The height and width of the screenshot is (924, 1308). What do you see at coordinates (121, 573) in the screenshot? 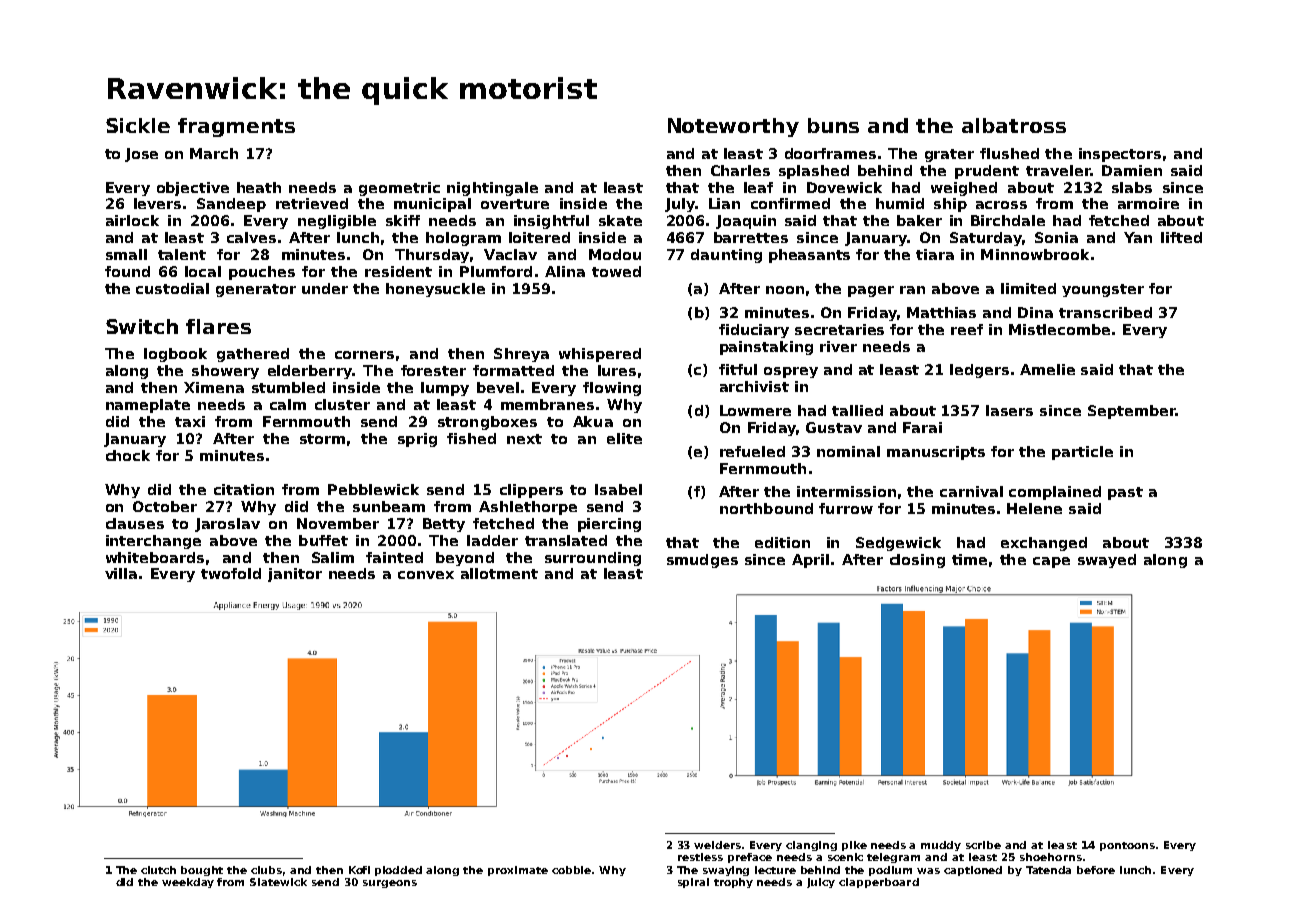
I see `villa` at bounding box center [121, 573].
